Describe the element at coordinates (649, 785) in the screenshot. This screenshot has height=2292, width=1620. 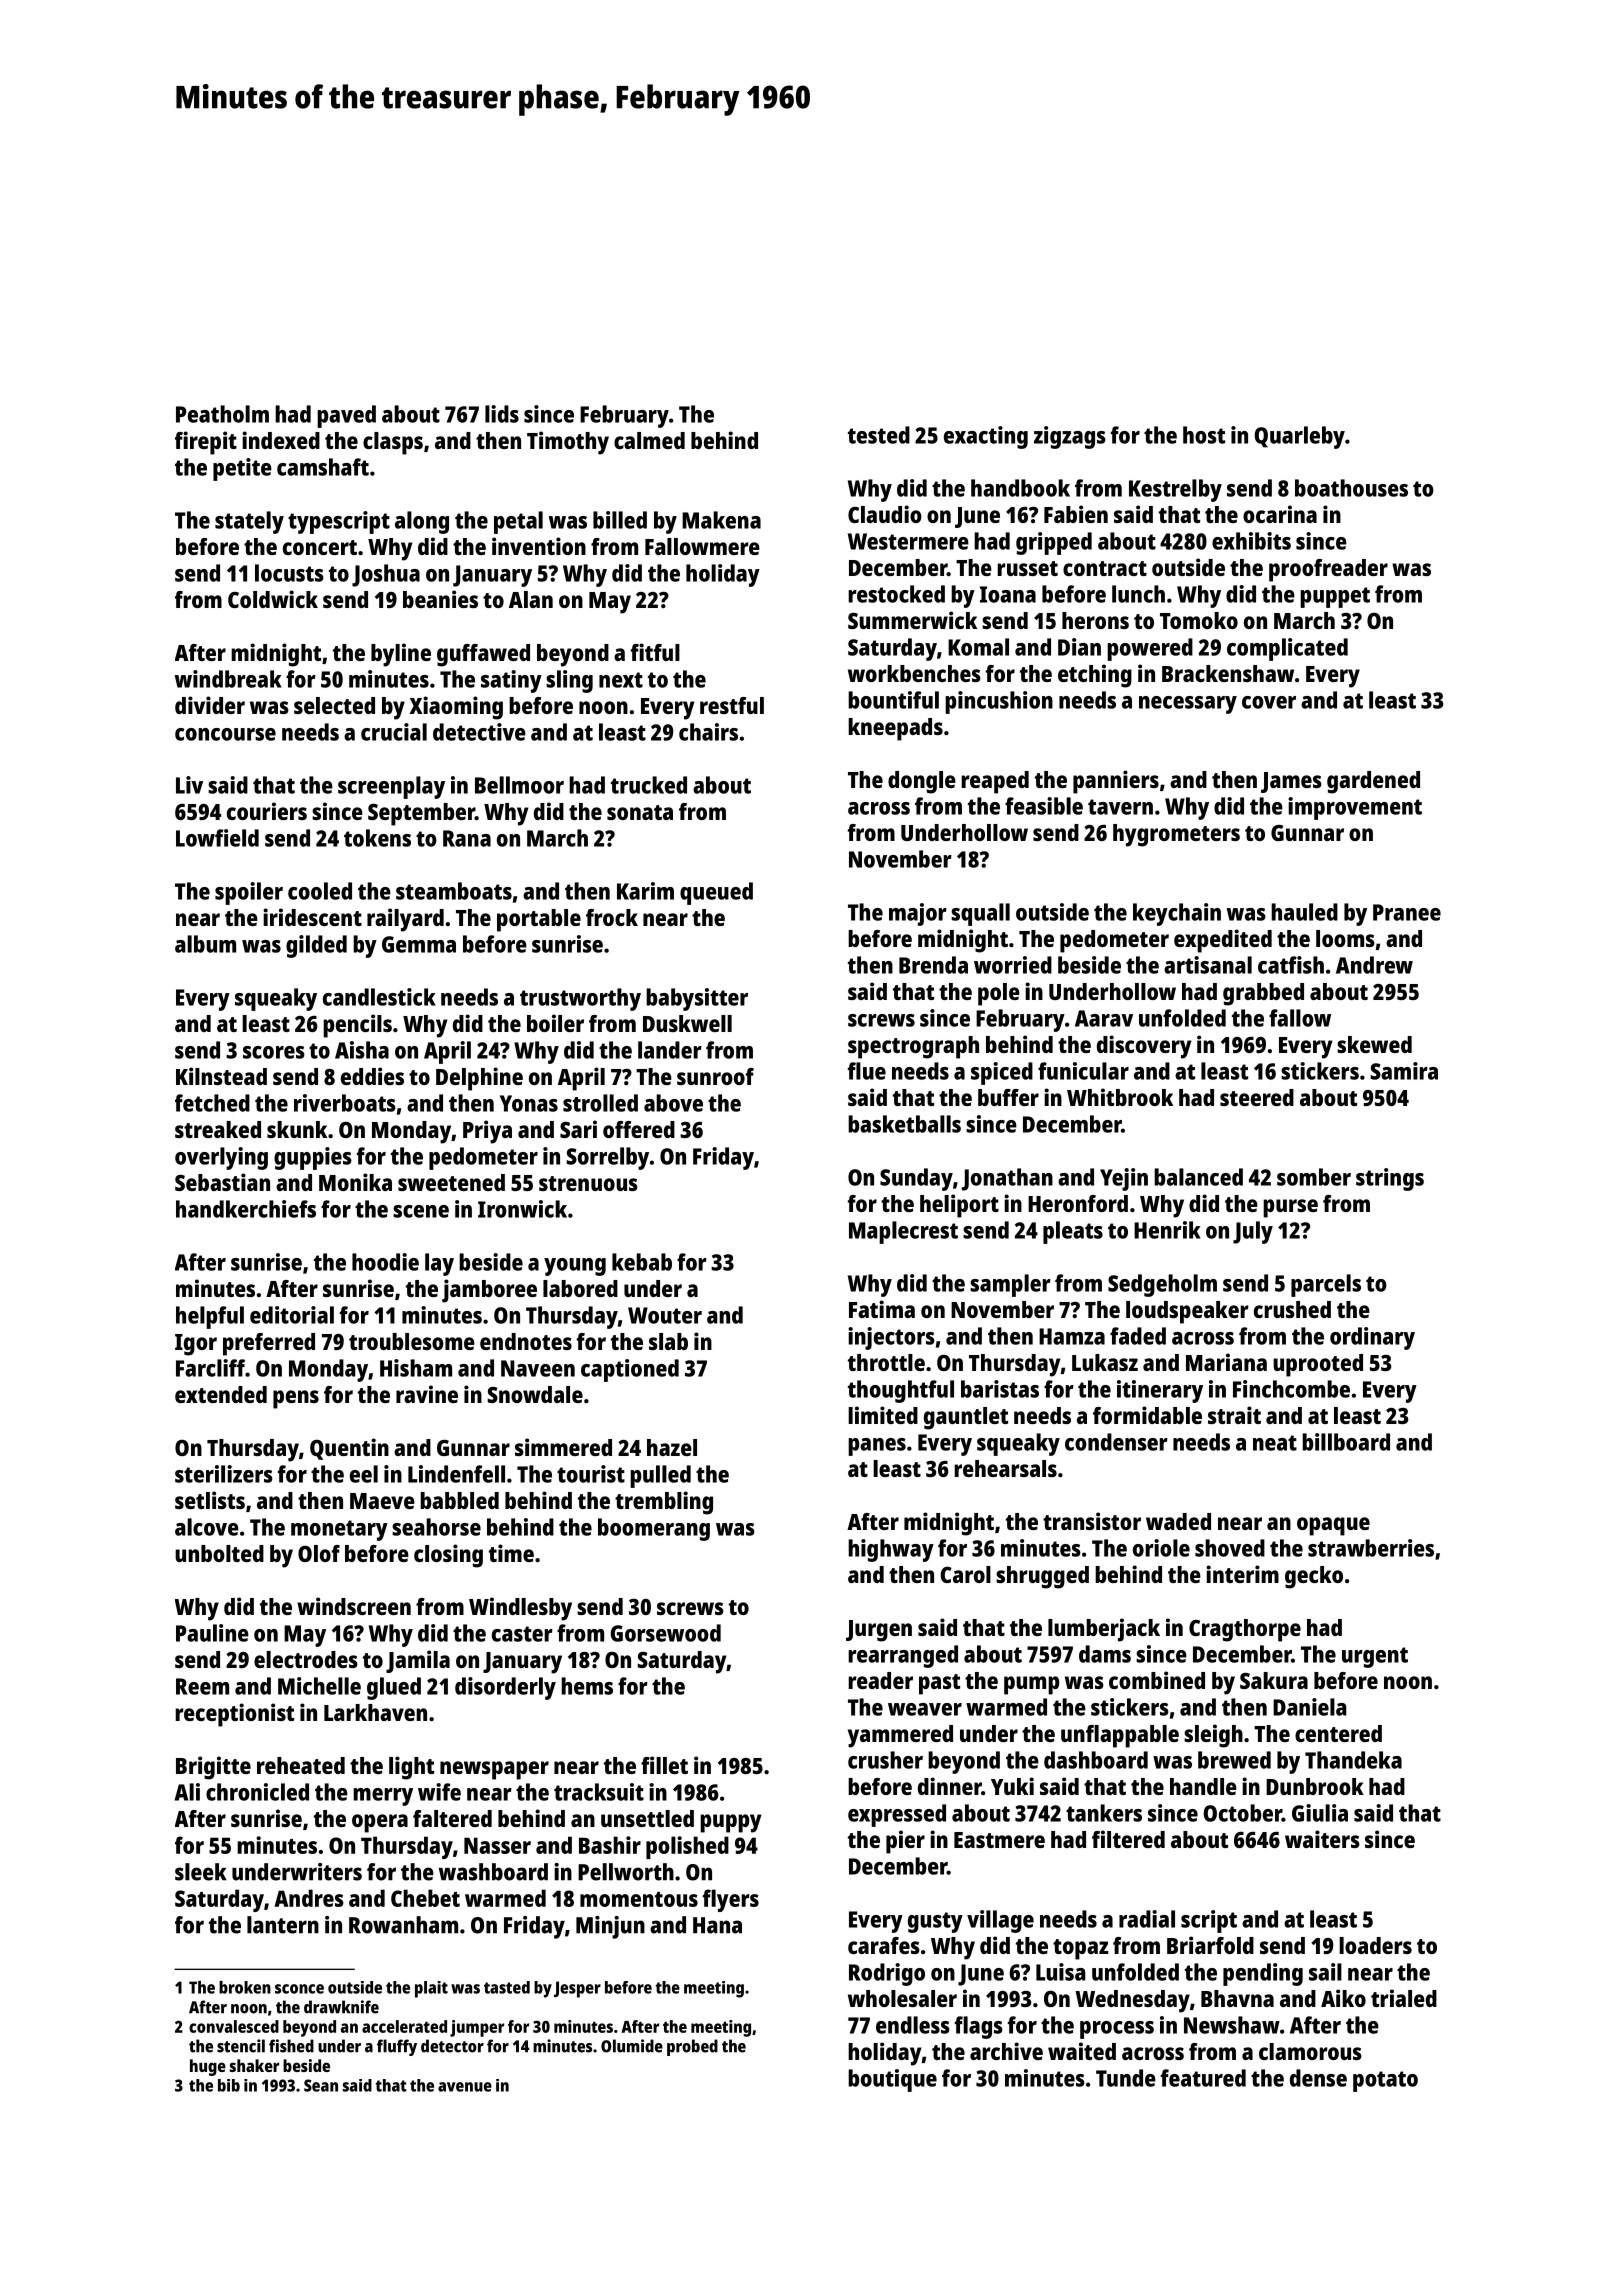
I see `trucked` at that location.
